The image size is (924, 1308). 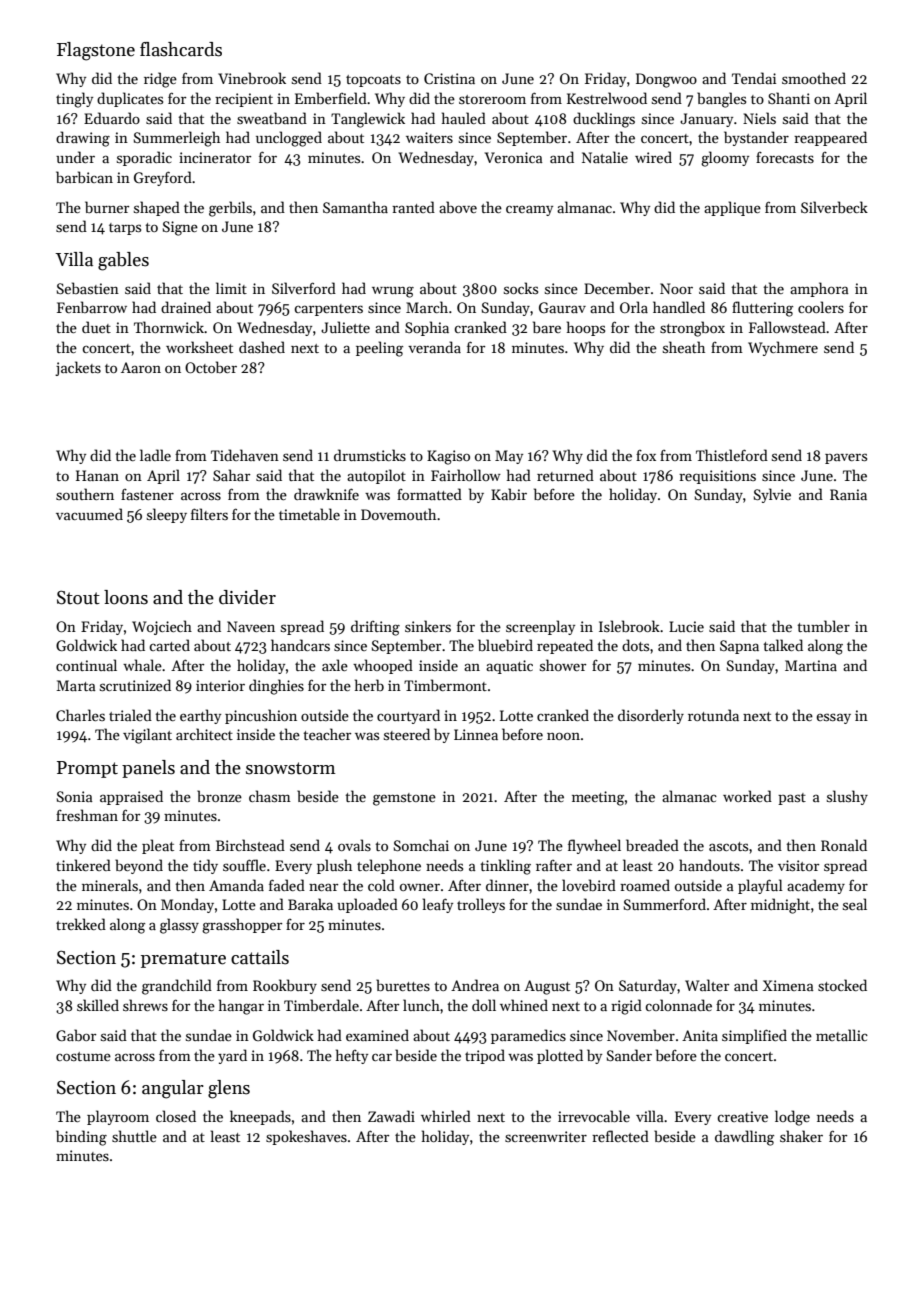 I want to click on appraised, so click(x=131, y=797).
